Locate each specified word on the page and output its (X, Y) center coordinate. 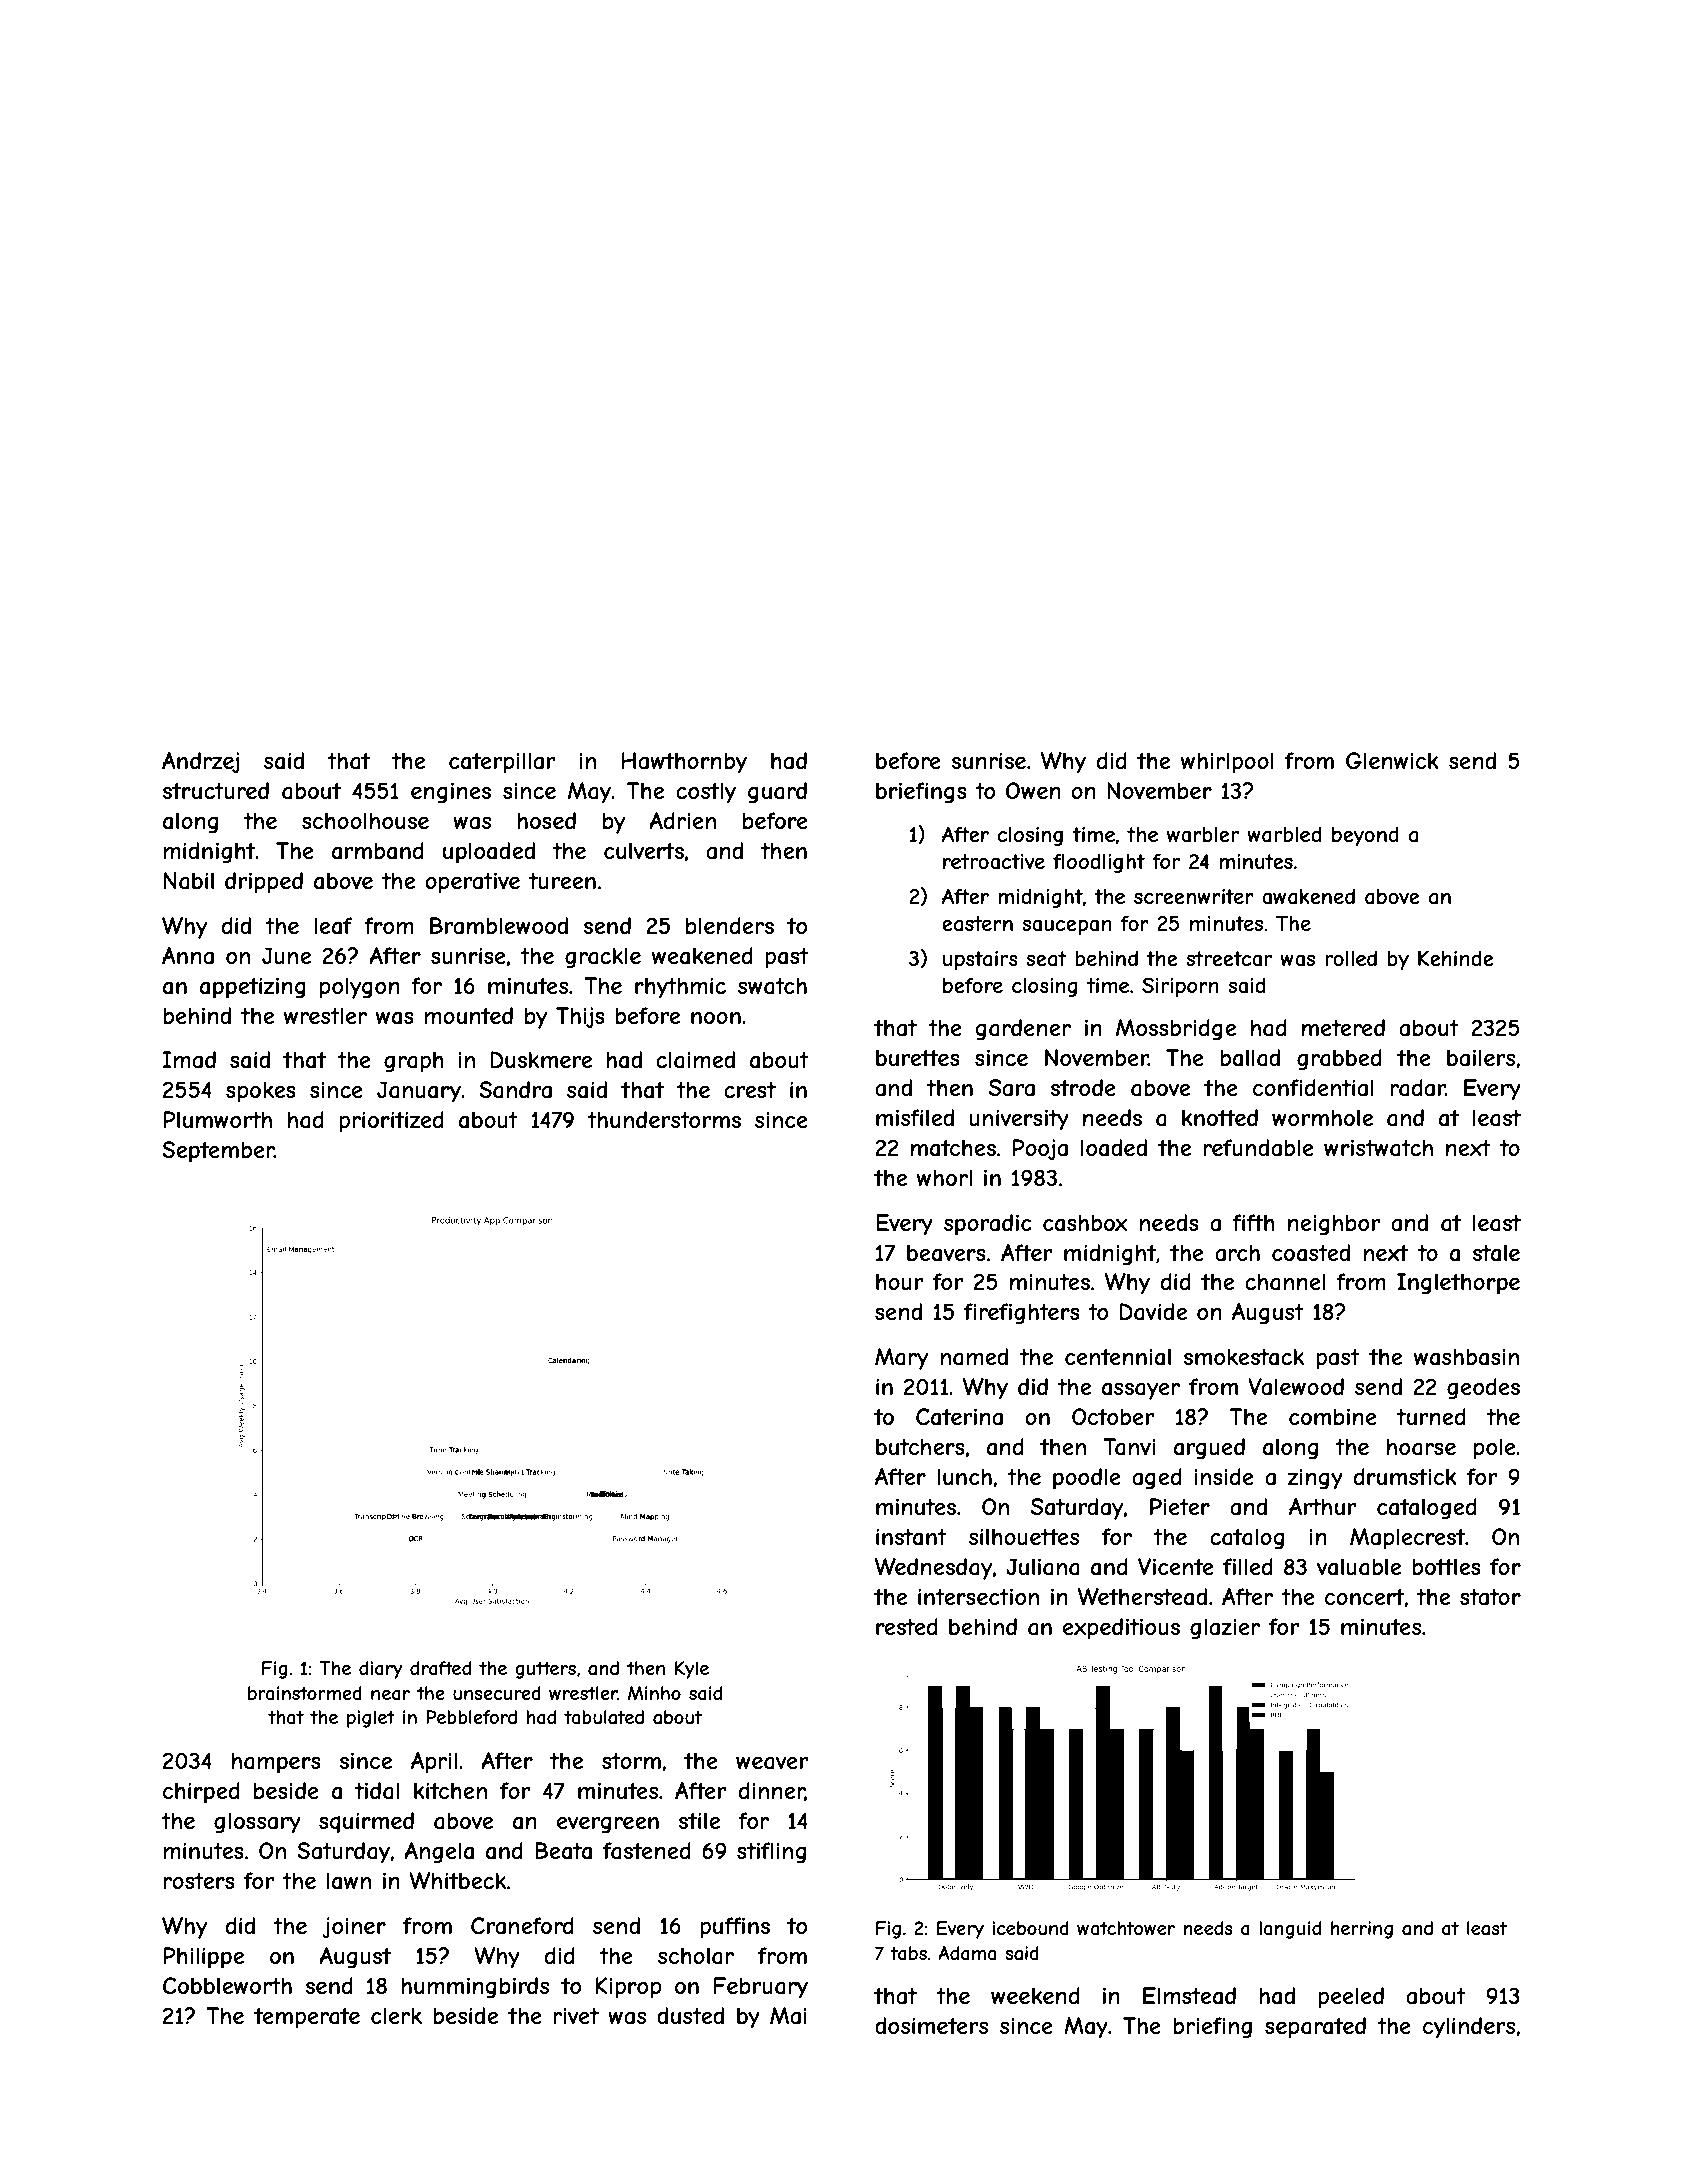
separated (1315, 2028)
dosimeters (931, 2025)
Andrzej (200, 762)
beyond (1365, 836)
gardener (1023, 1030)
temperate (307, 2018)
